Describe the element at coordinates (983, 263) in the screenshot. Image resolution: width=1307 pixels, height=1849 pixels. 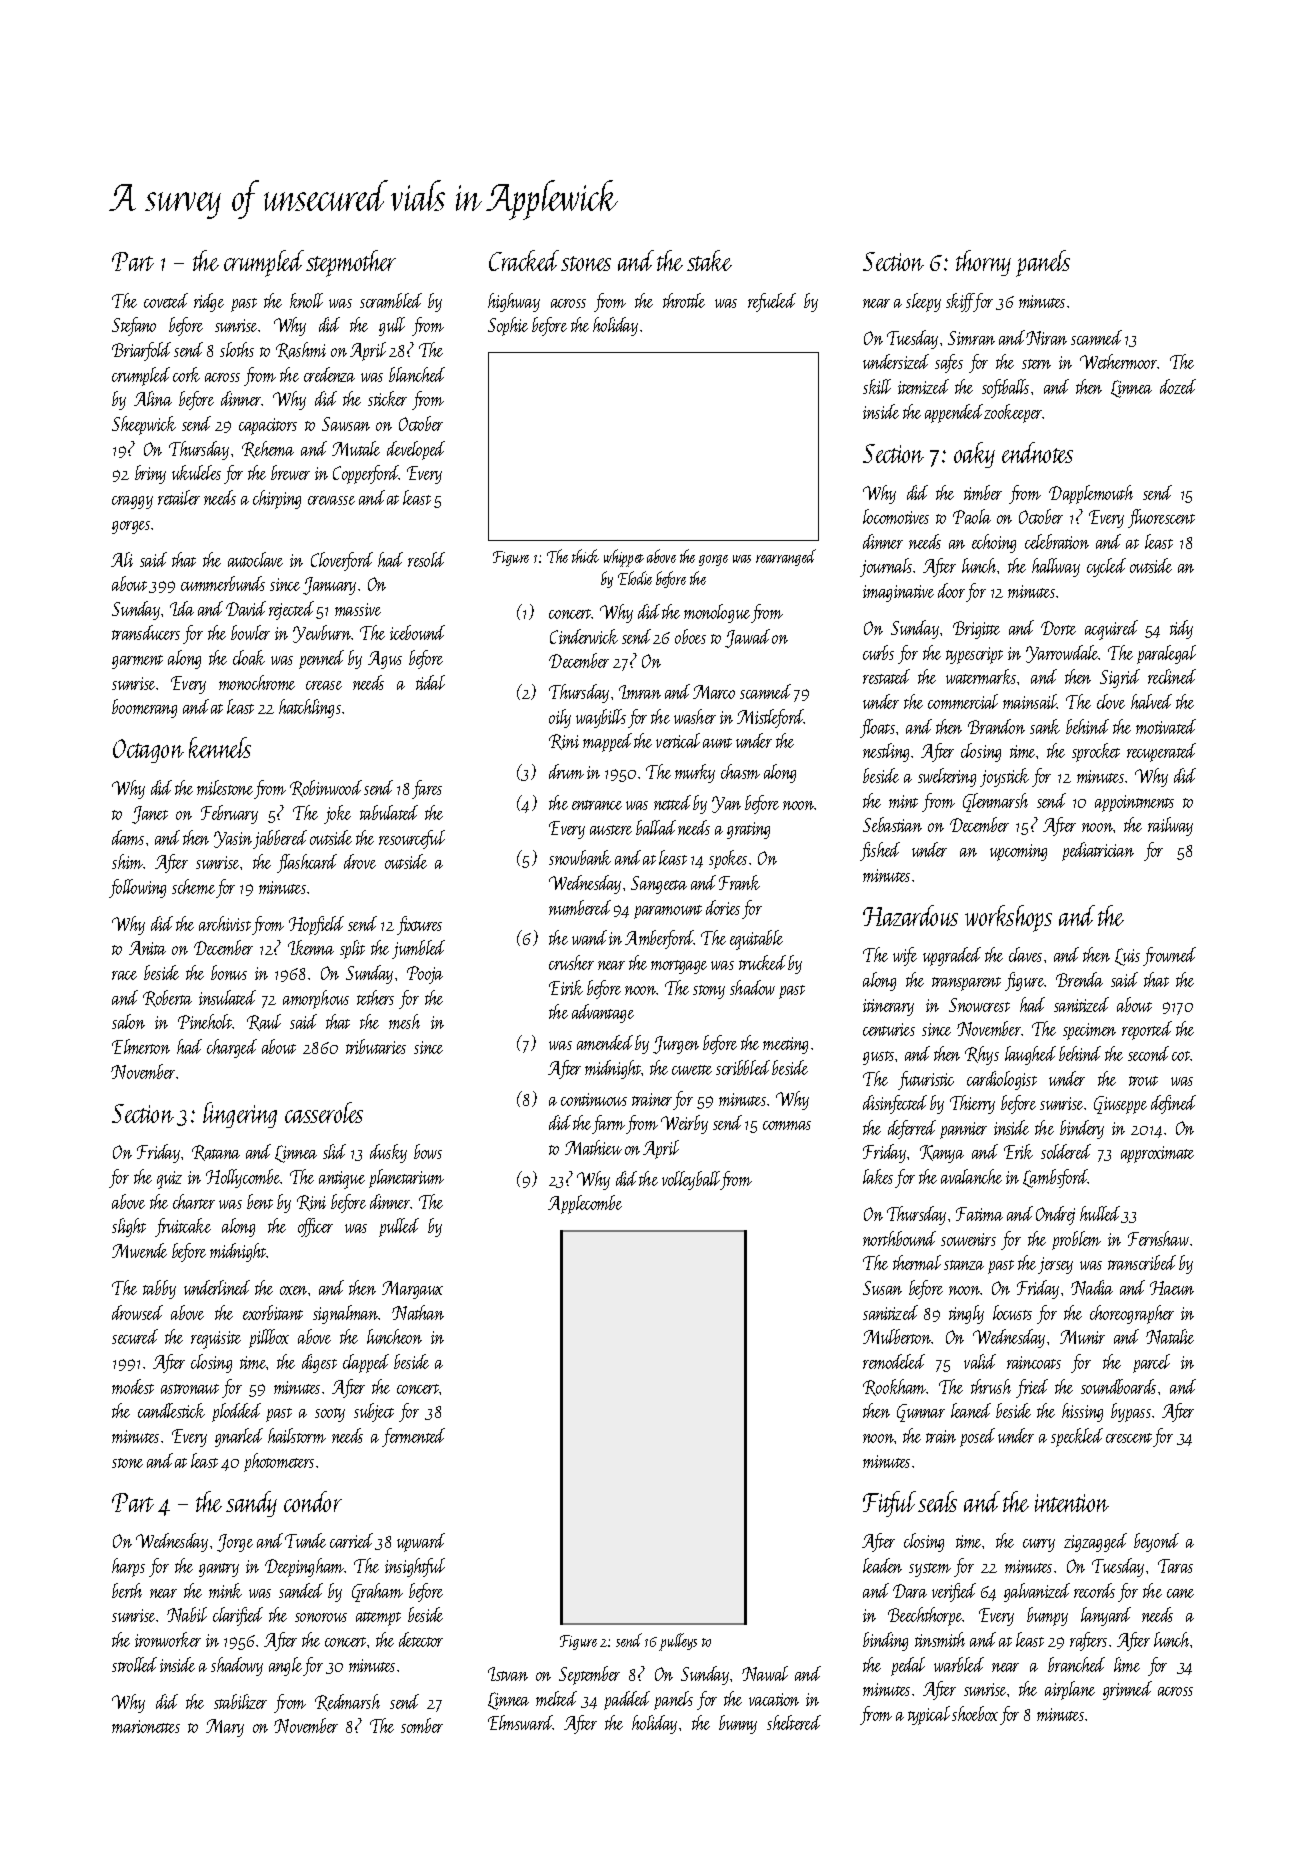
I see `thorny` at that location.
